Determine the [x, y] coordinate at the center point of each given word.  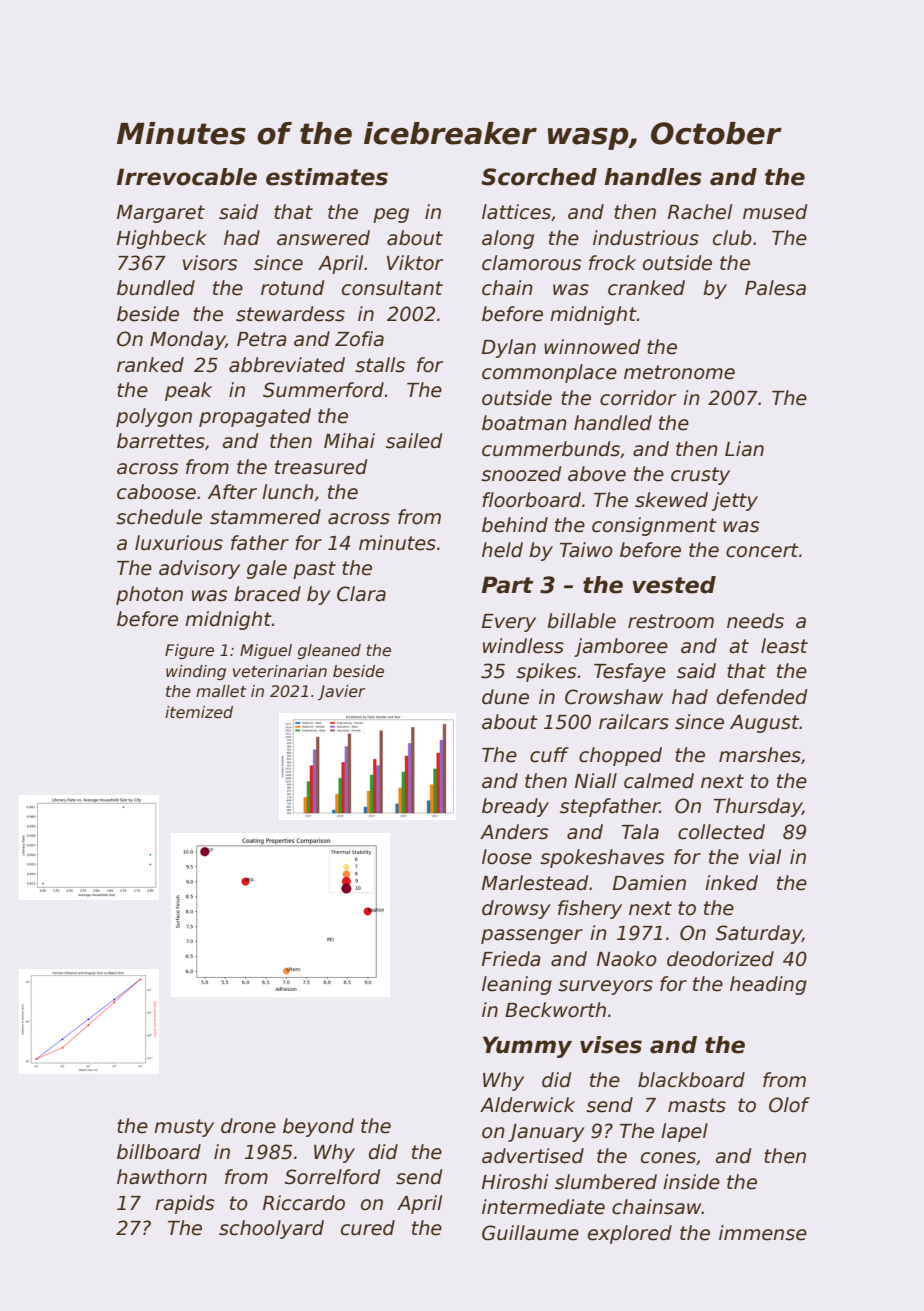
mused [775, 212]
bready [515, 807]
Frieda [511, 959]
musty [184, 1128]
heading [768, 985]
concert [762, 550]
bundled [156, 288]
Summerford [323, 390]
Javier [342, 692]
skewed [671, 500]
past [314, 570]
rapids [185, 1204]
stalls [380, 365]
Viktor [415, 263]
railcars [634, 722]
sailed [414, 441]
